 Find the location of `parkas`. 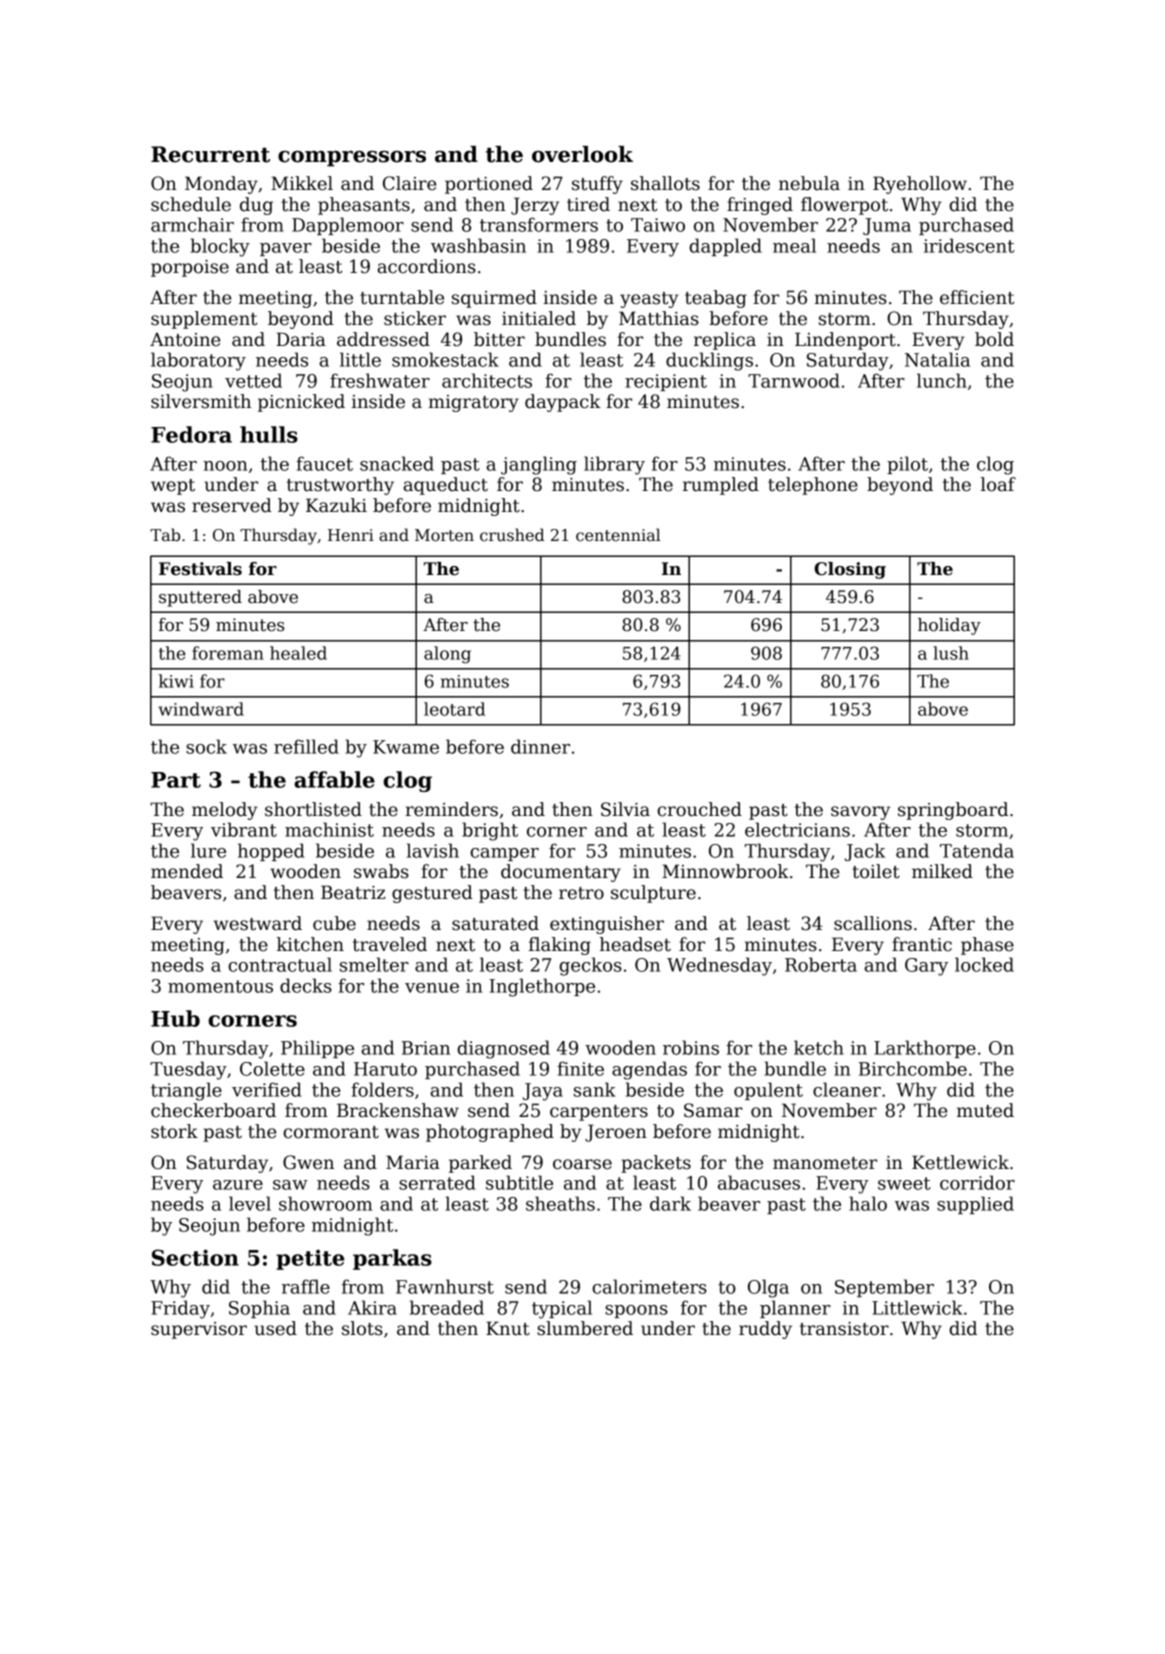

parkas is located at coordinates (392, 1259).
